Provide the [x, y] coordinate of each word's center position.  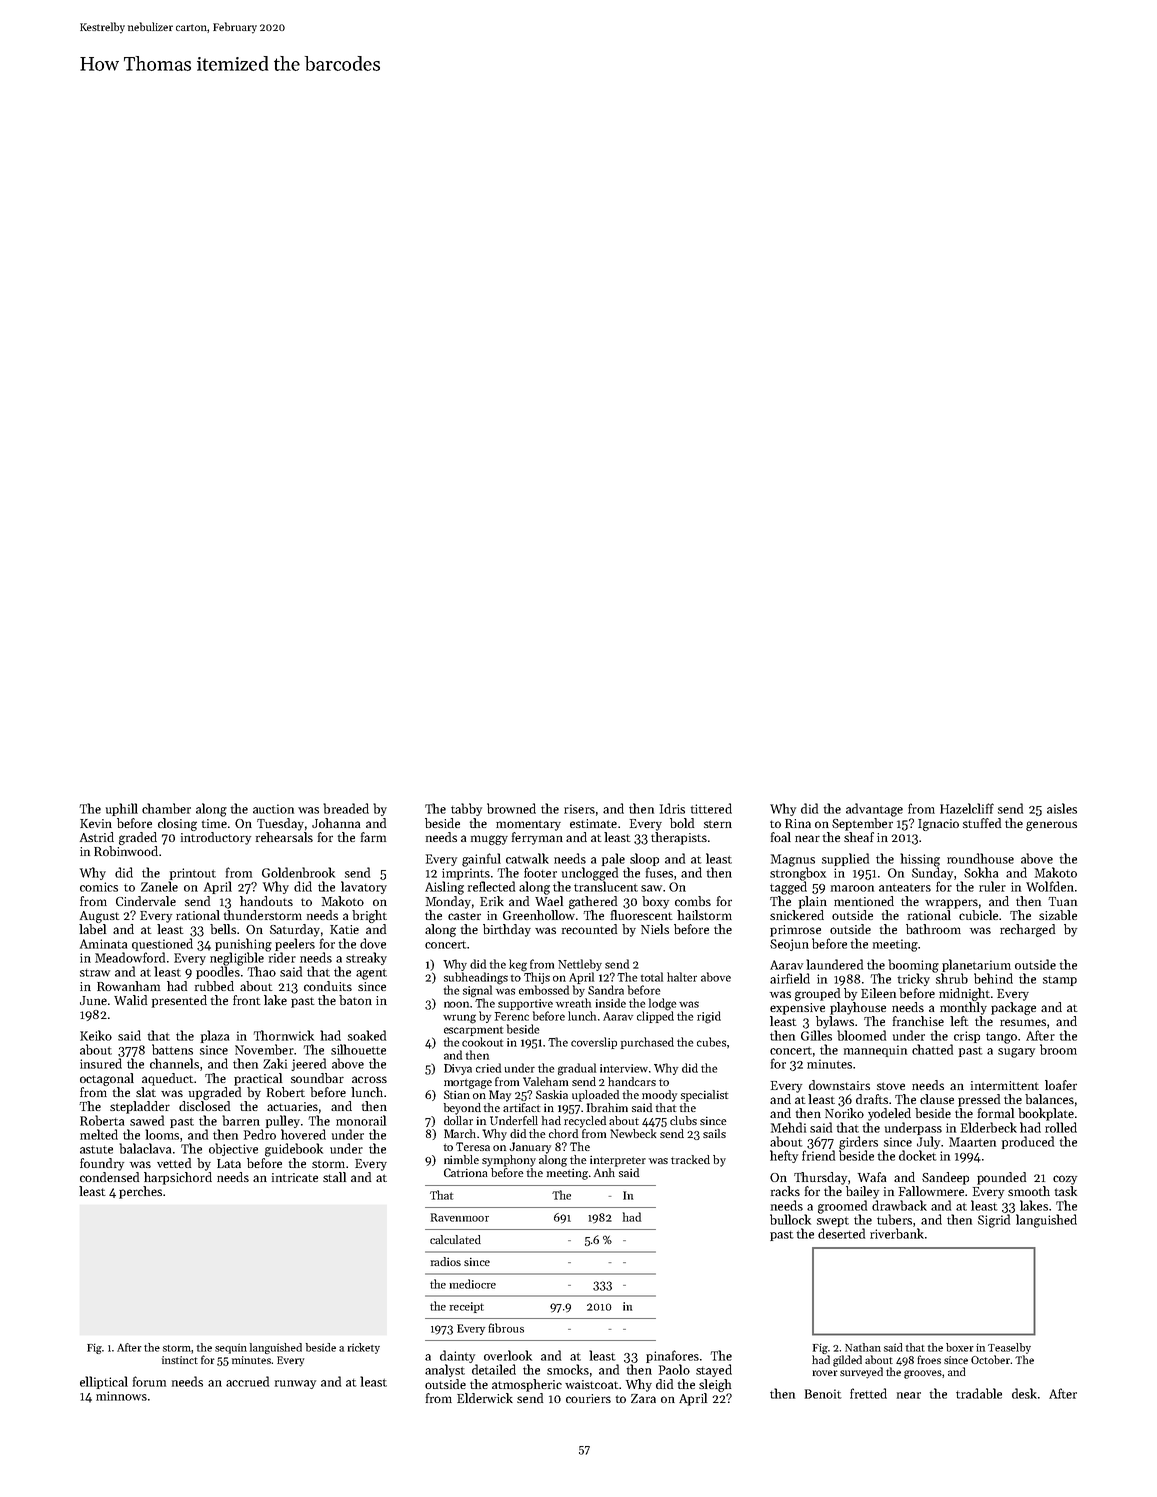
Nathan [863, 1347]
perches [140, 1192]
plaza [215, 1036]
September [862, 824]
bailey [862, 1192]
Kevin [96, 823]
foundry [102, 1164]
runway [295, 1384]
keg [518, 965]
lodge [662, 1004]
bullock [790, 1219]
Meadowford [130, 957]
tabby [466, 809]
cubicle [978, 915]
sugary [1016, 1053]
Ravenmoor [460, 1217]
